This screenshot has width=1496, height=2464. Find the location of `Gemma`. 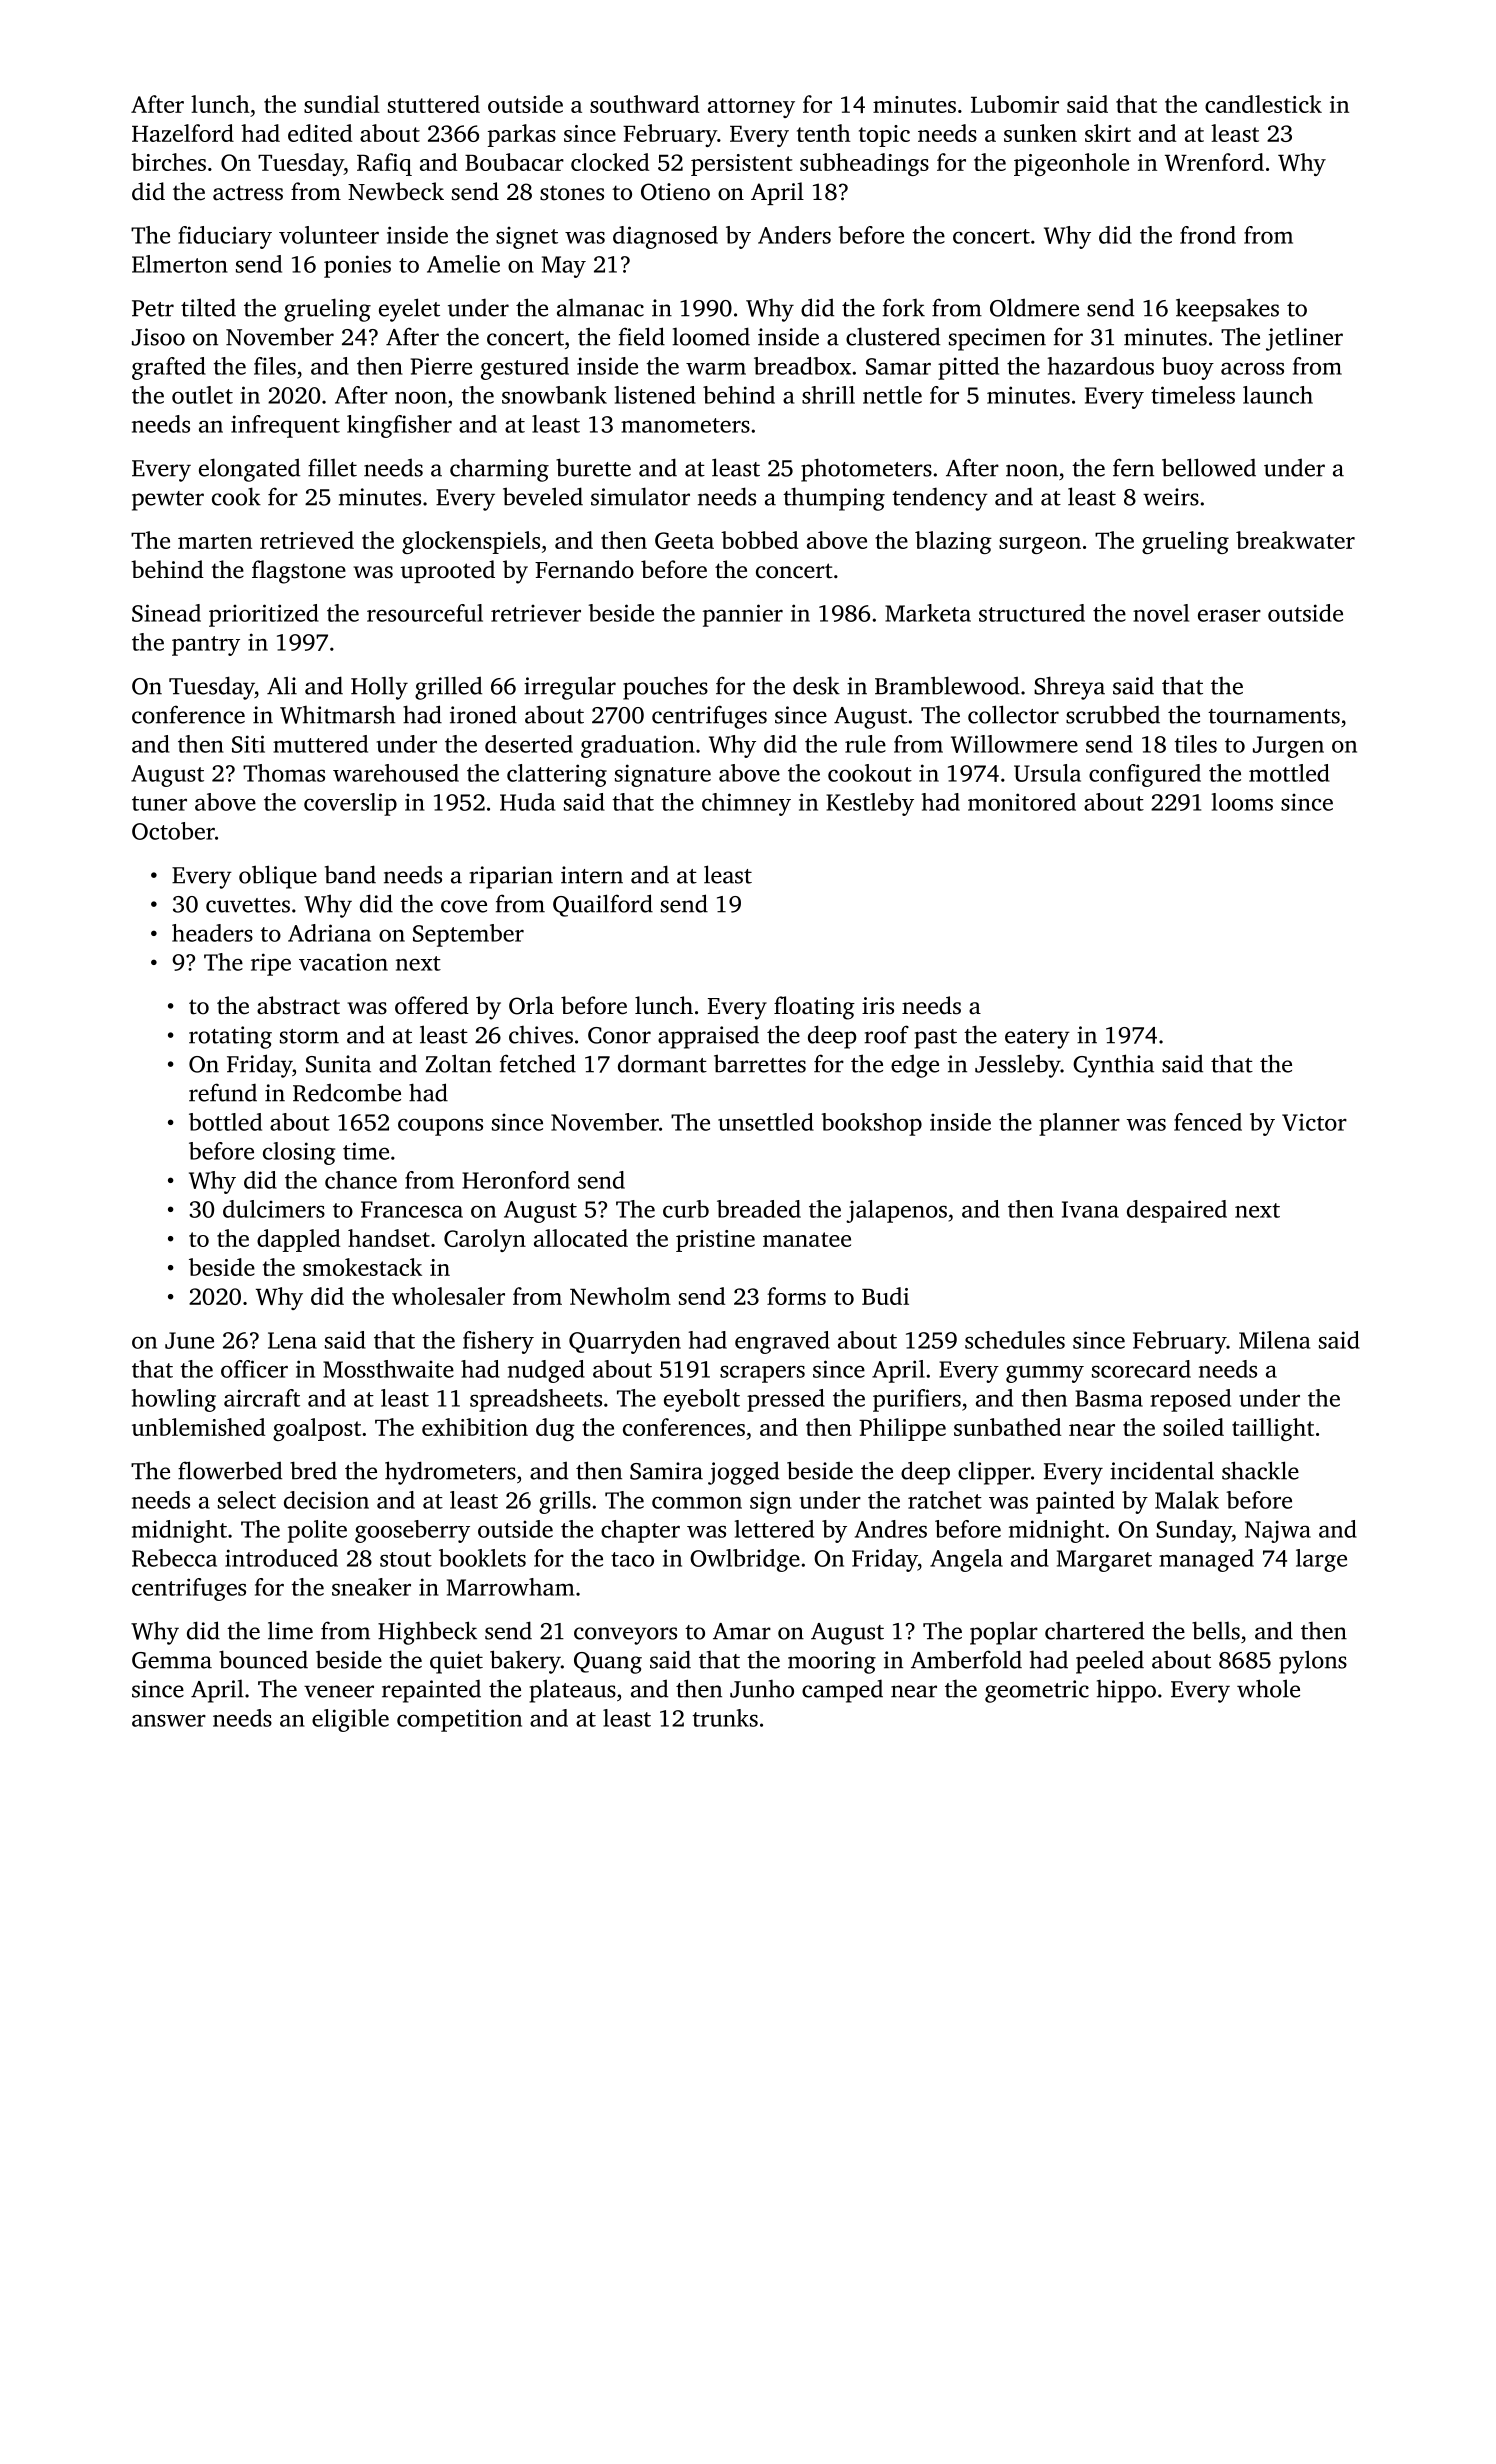

Gemma is located at coordinates (172, 1660).
